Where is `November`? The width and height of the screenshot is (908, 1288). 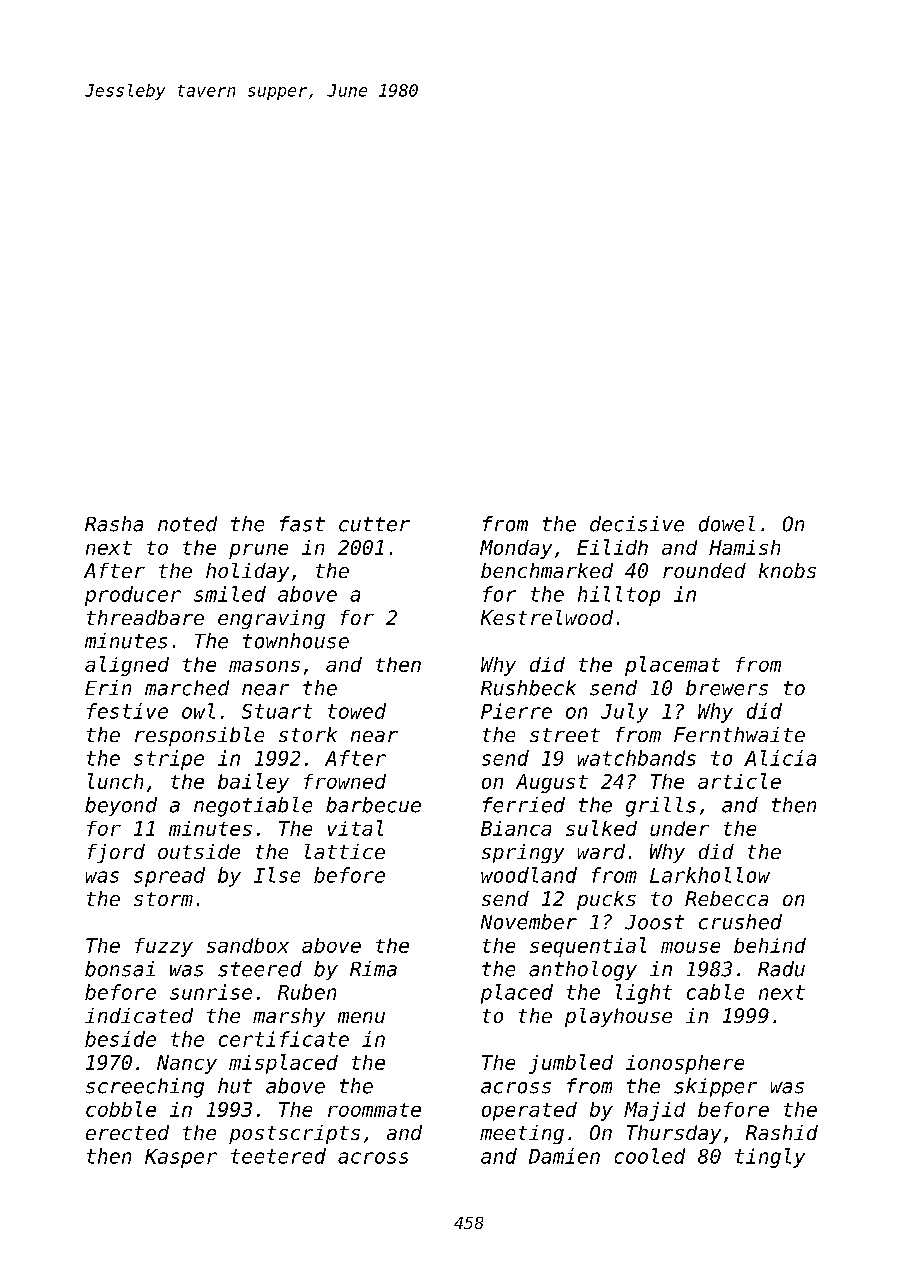 November is located at coordinates (529, 922).
